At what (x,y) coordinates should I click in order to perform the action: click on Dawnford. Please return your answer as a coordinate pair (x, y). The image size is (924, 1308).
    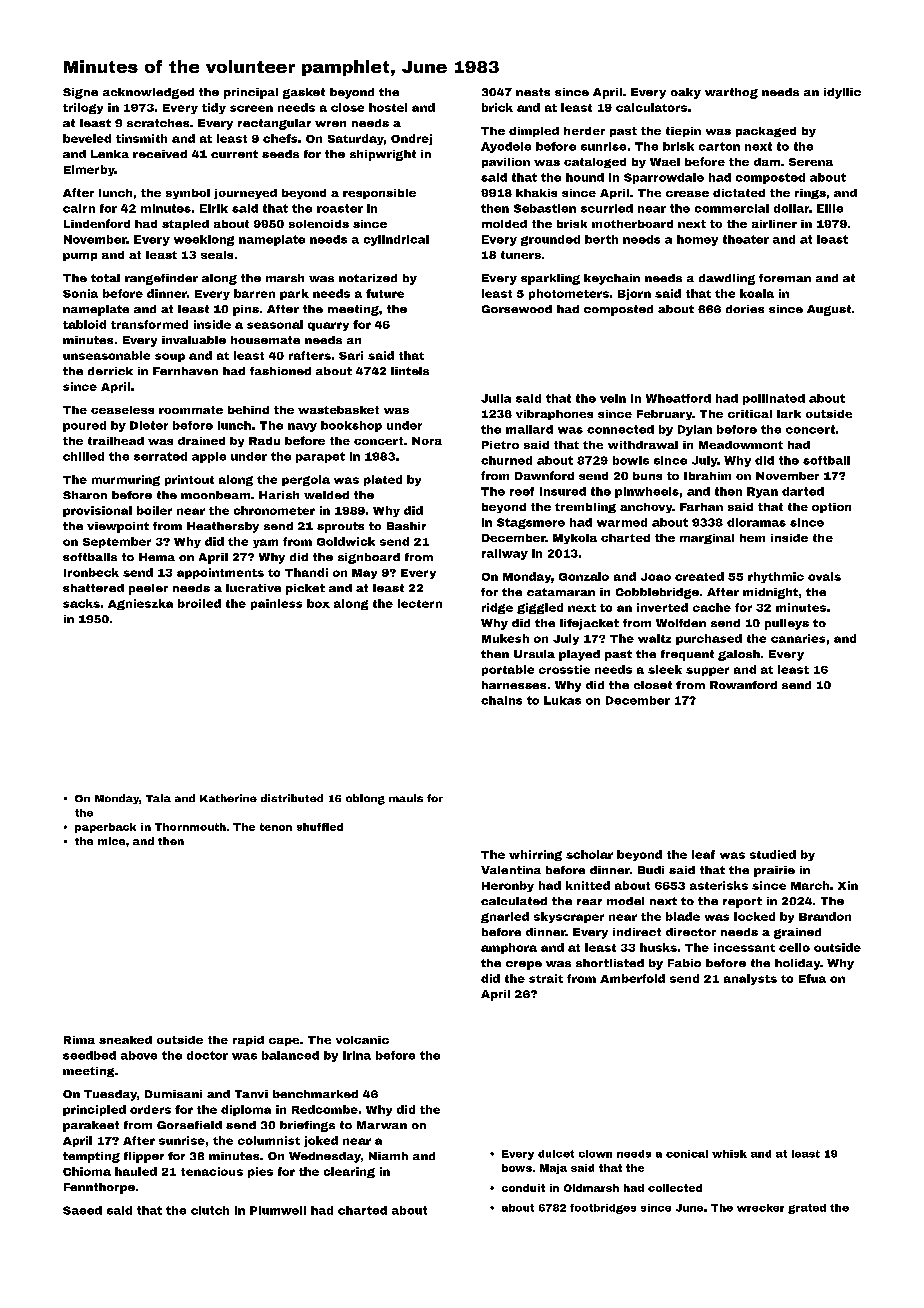
    Looking at the image, I should click on (544, 475).
